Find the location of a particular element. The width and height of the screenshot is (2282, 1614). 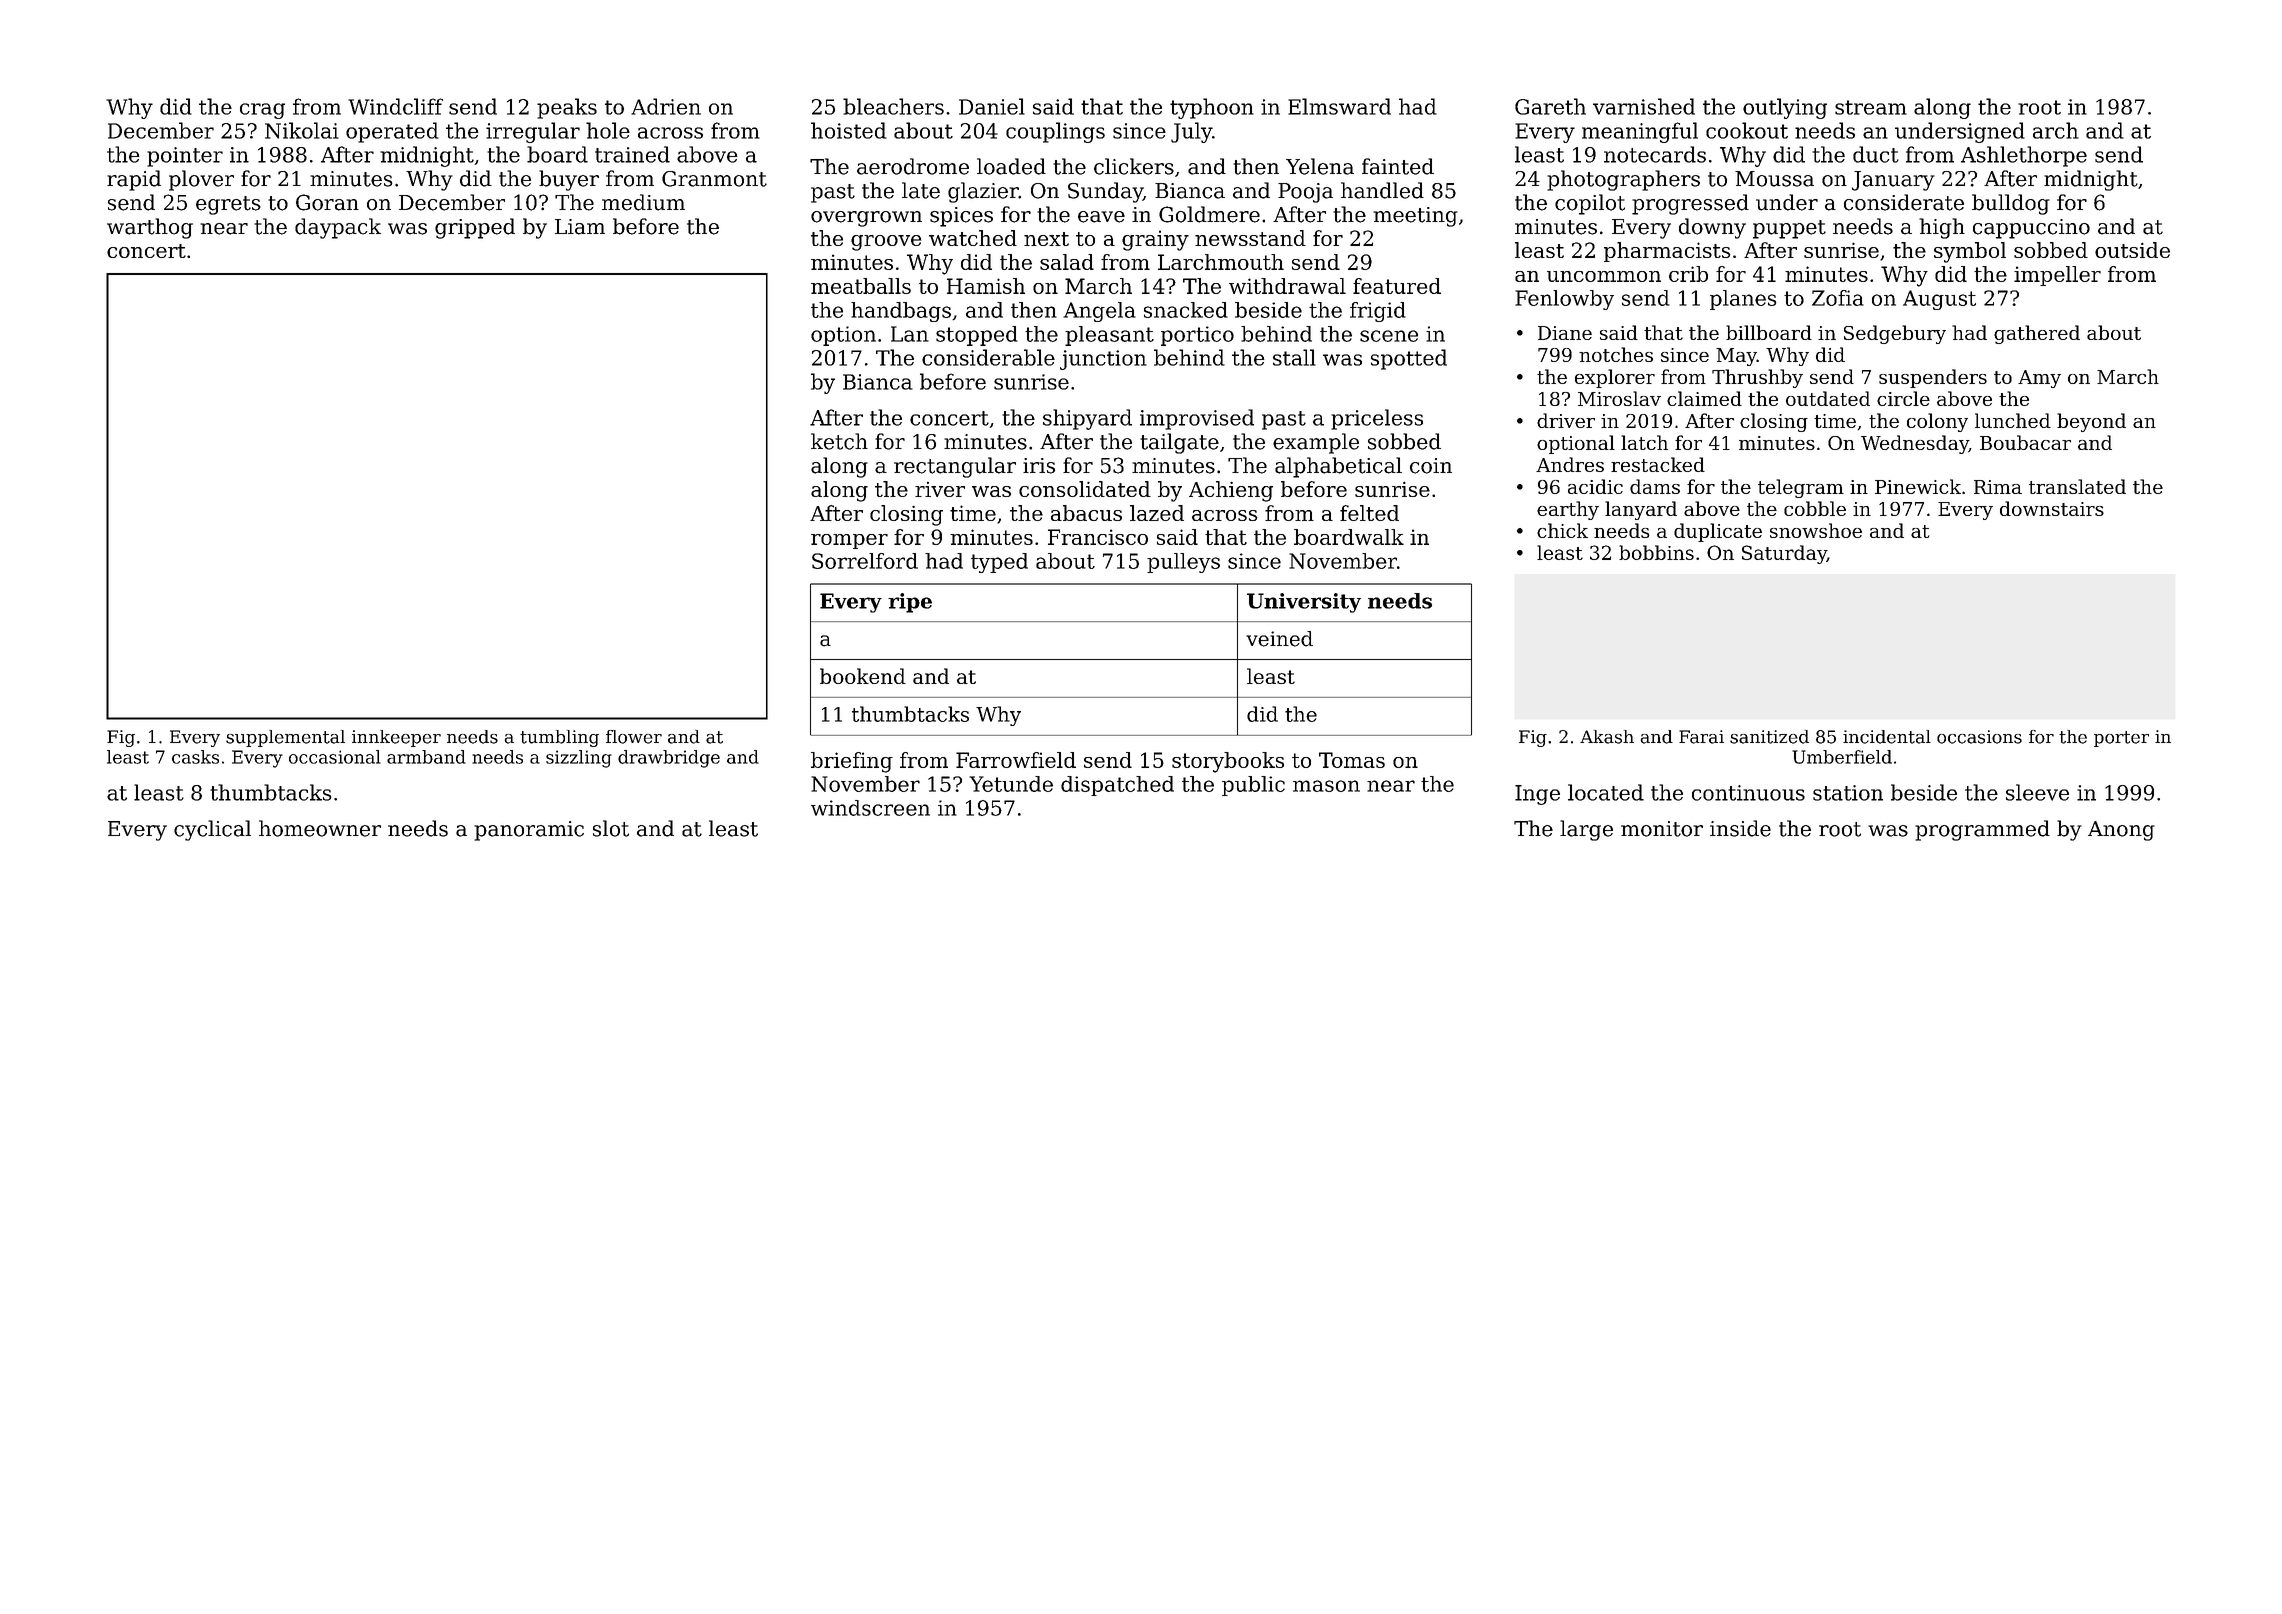

bookend is located at coordinates (863, 676).
